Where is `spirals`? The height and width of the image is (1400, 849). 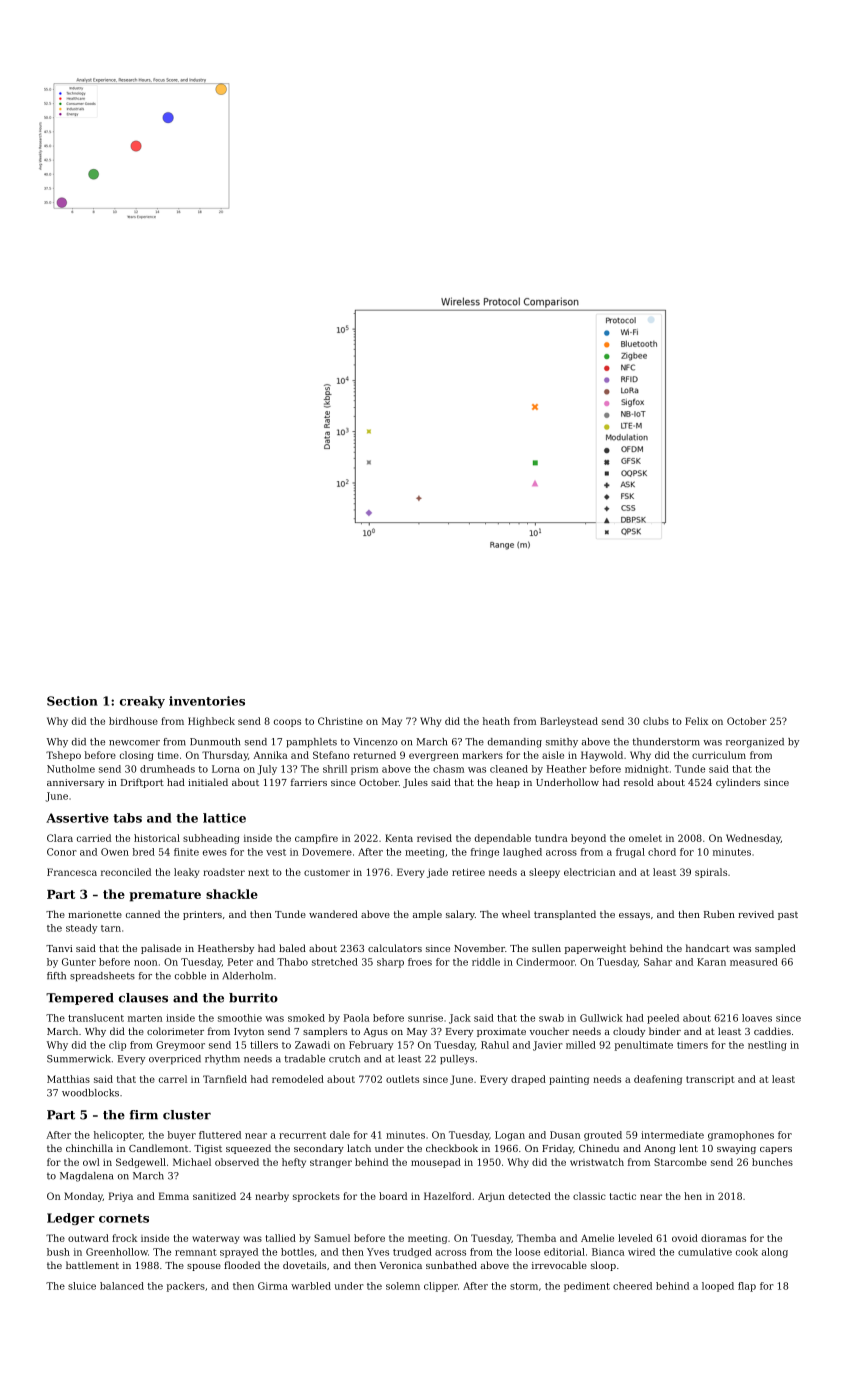 spirals is located at coordinates (711, 873).
